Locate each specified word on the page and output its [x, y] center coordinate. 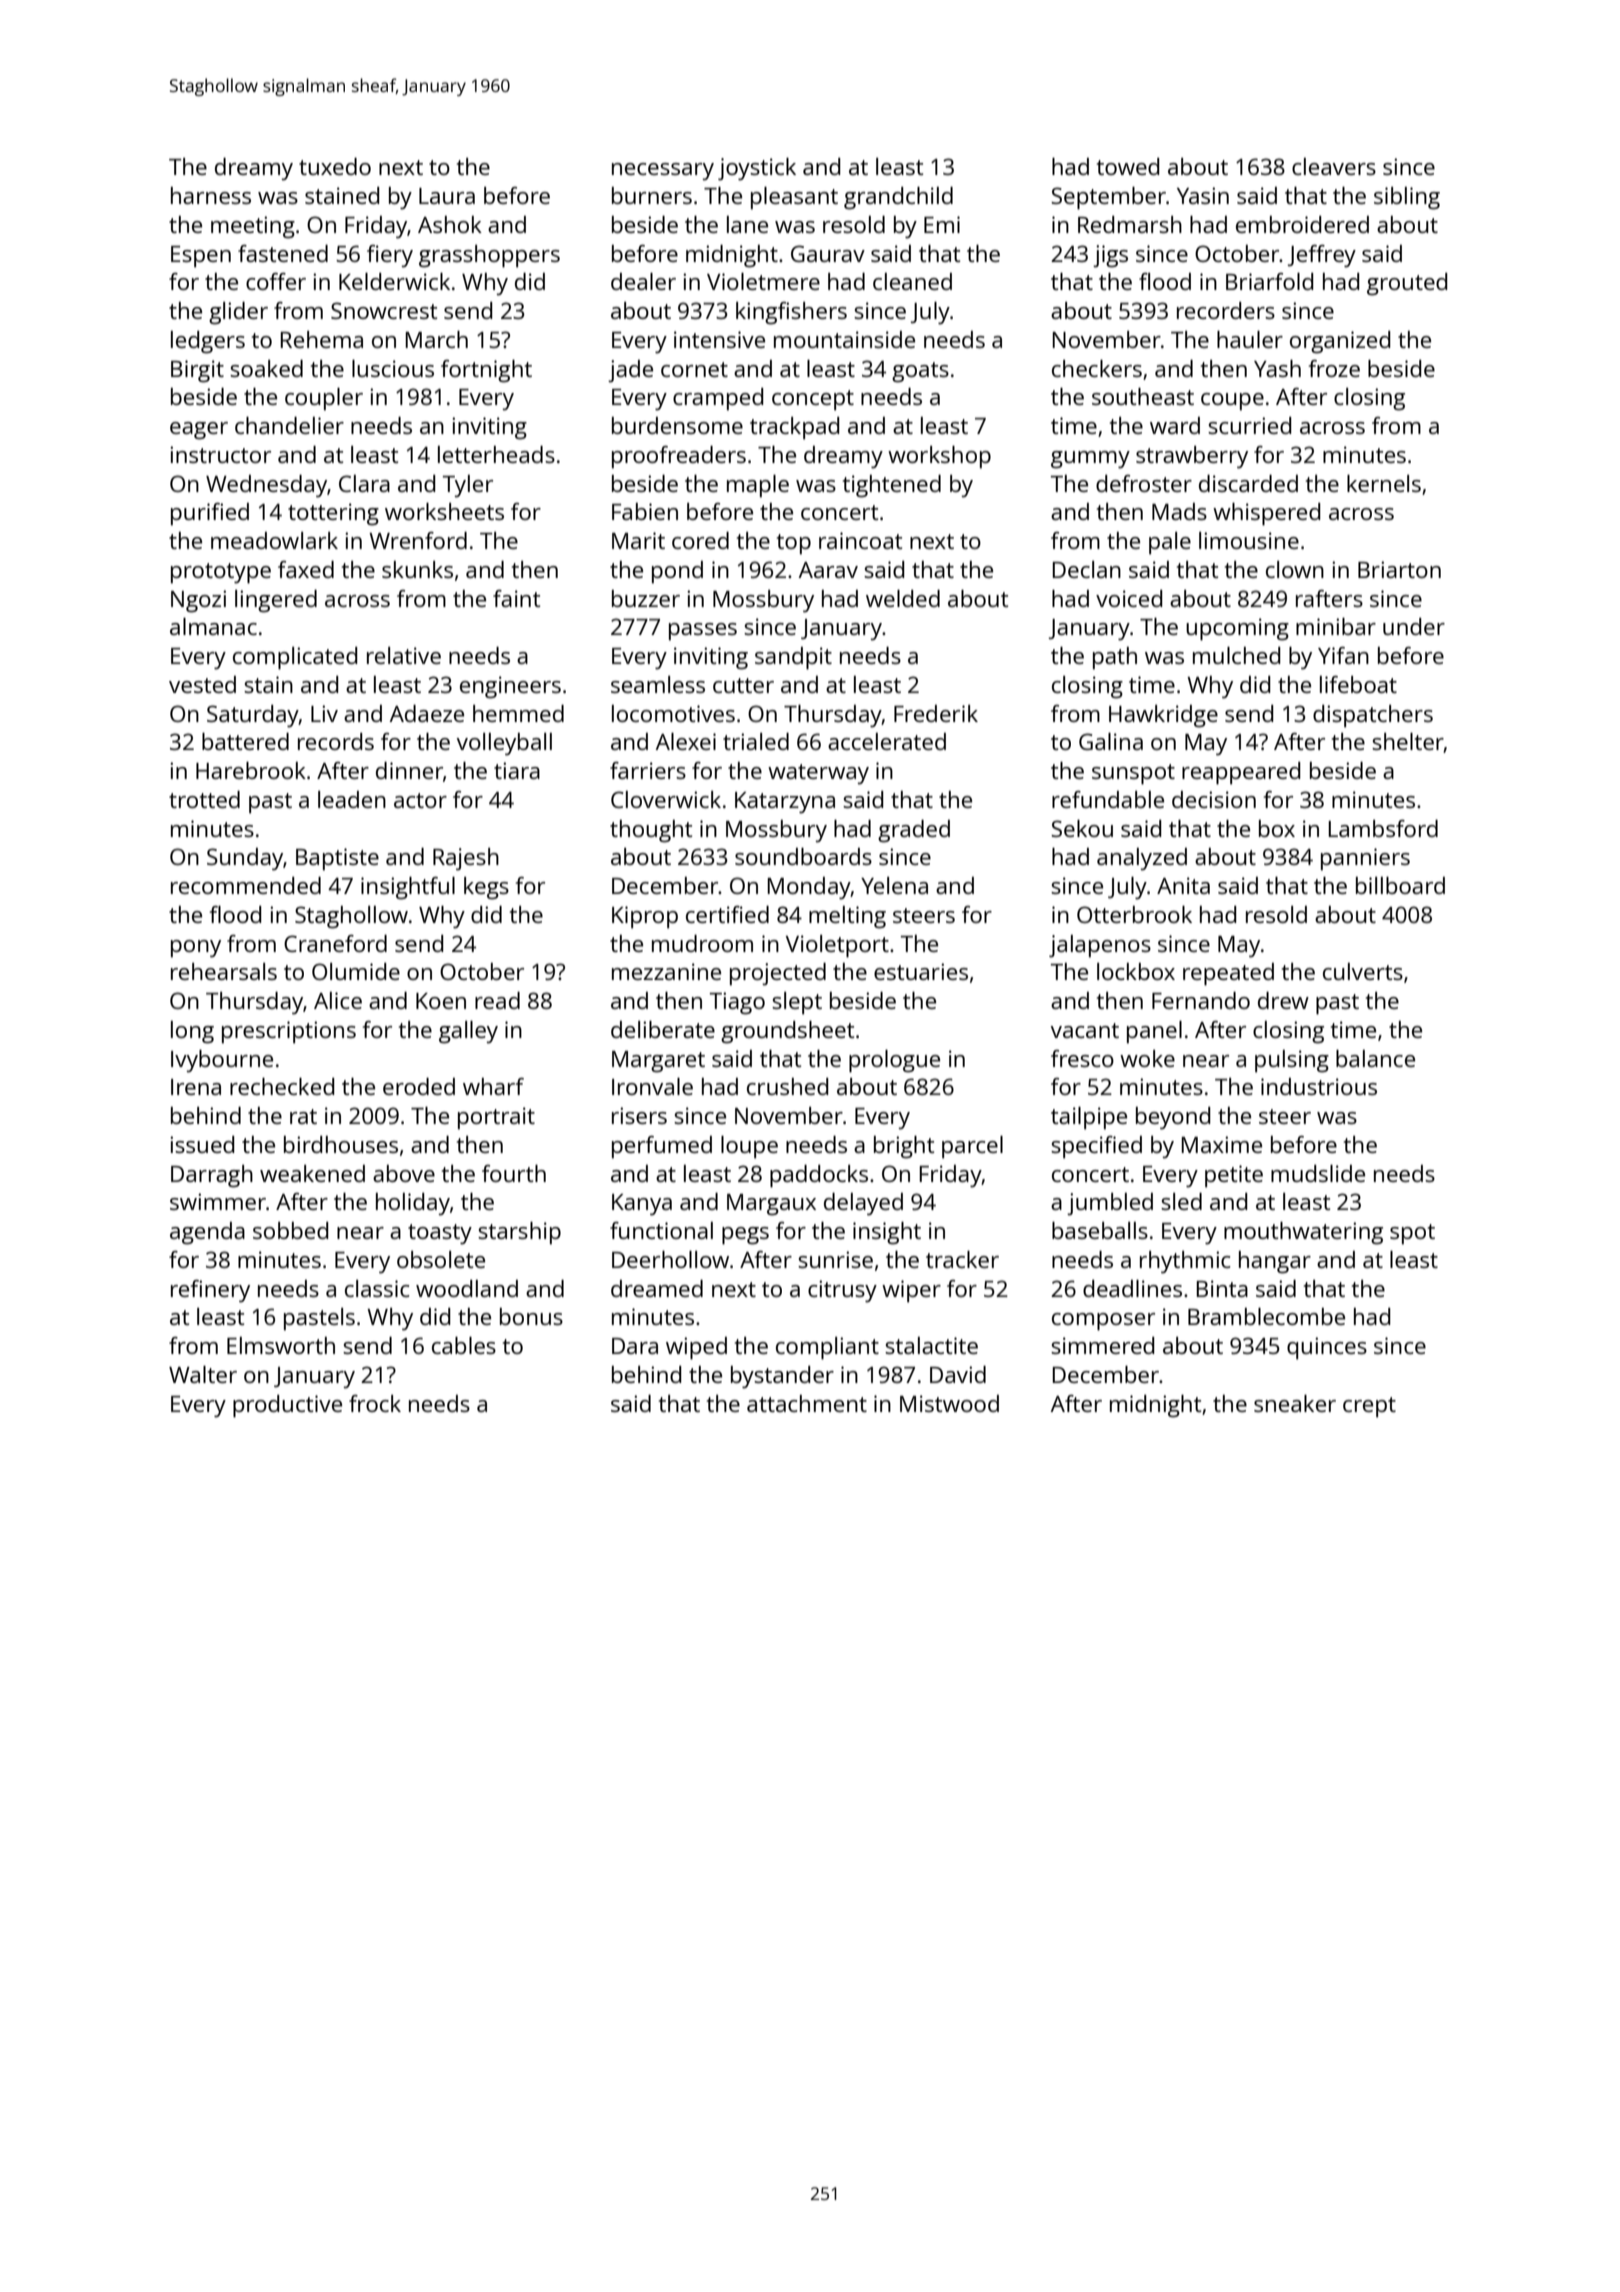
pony [196, 949]
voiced [1129, 598]
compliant [827, 1348]
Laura [447, 196]
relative [404, 655]
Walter [203, 1374]
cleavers [1334, 166]
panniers [1365, 859]
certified [727, 914]
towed [1128, 166]
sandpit [793, 658]
